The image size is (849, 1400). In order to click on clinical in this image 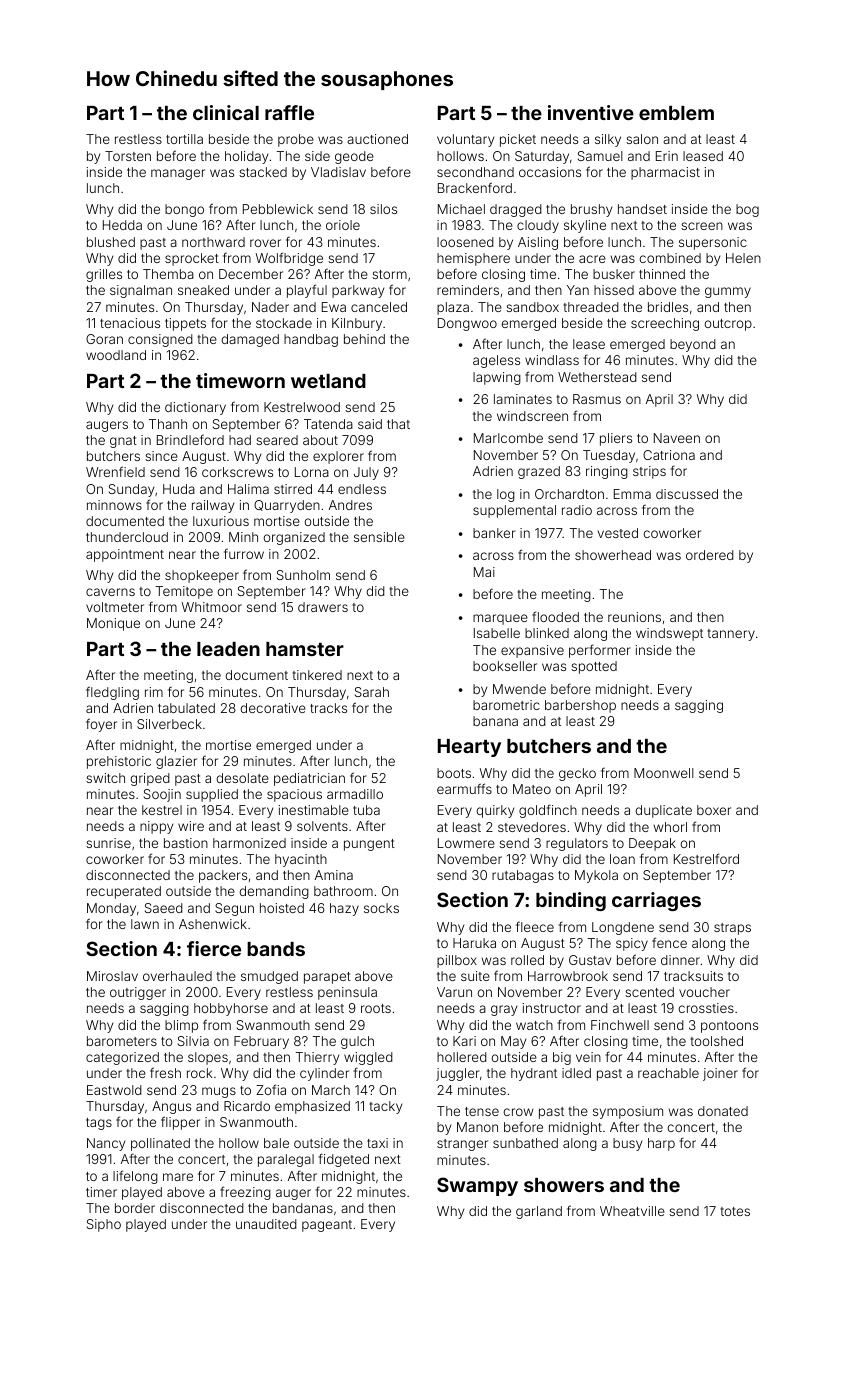, I will do `click(226, 112)`.
